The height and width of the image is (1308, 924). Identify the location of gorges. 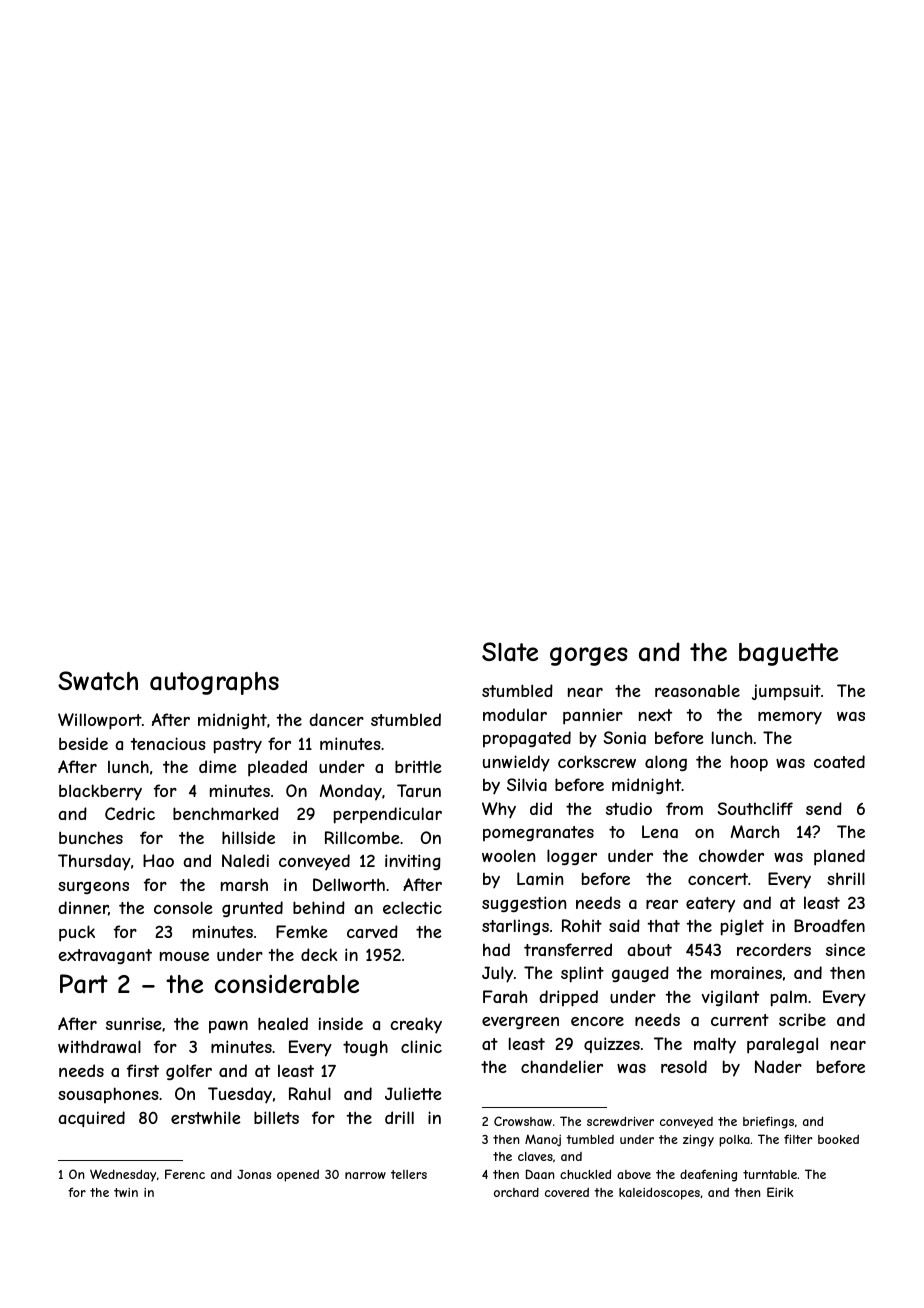
(589, 656).
